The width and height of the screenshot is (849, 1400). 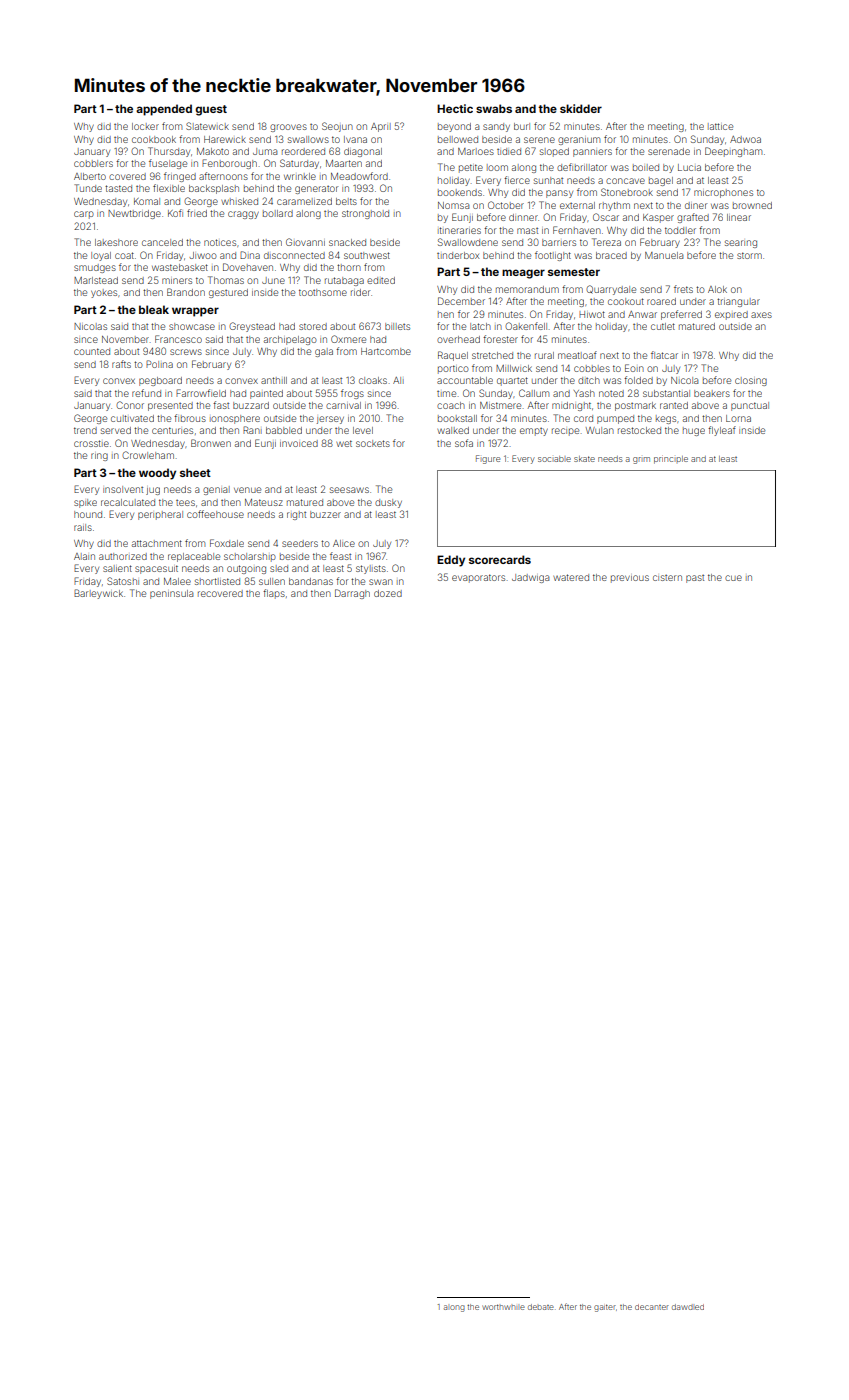 What do you see at coordinates (720, 126) in the screenshot?
I see `lattice` at bounding box center [720, 126].
